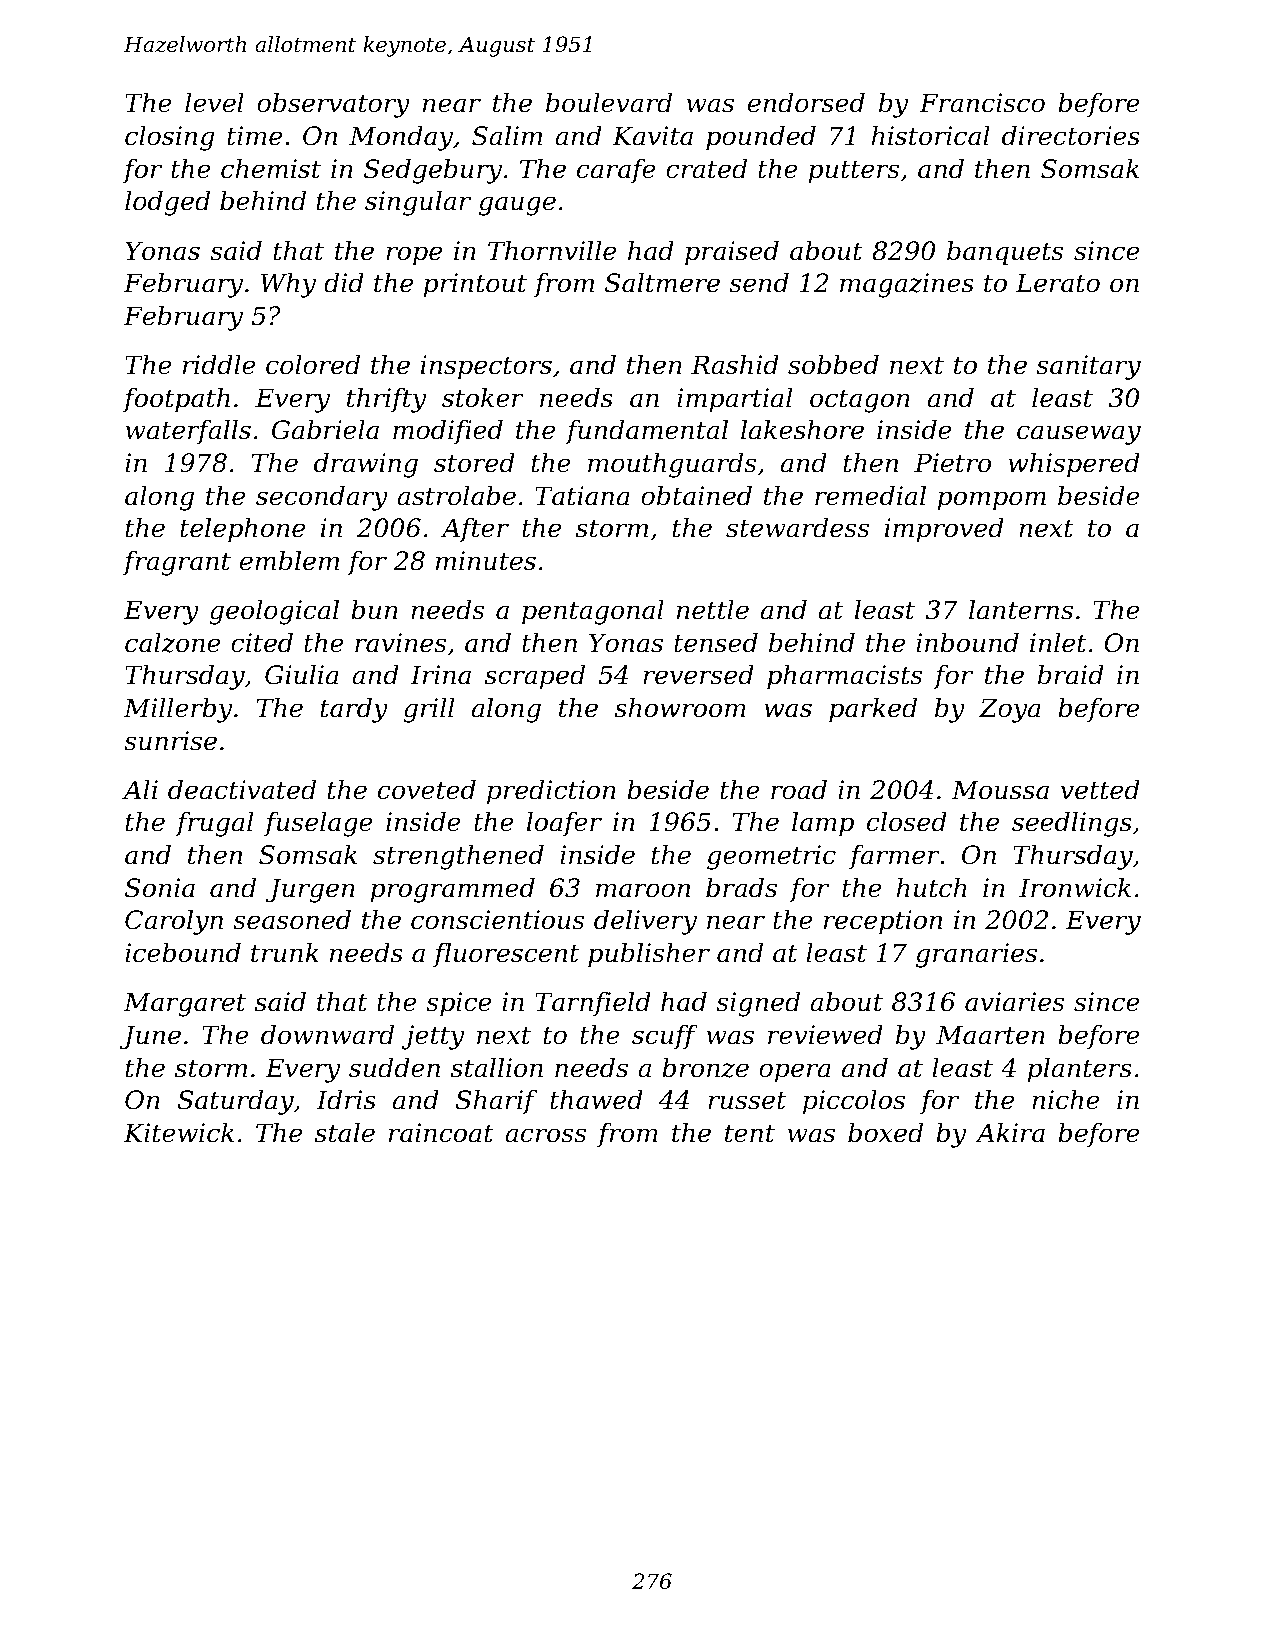 The width and height of the image is (1265, 1638). Describe the element at coordinates (907, 821) in the image. I see `closed` at that location.
